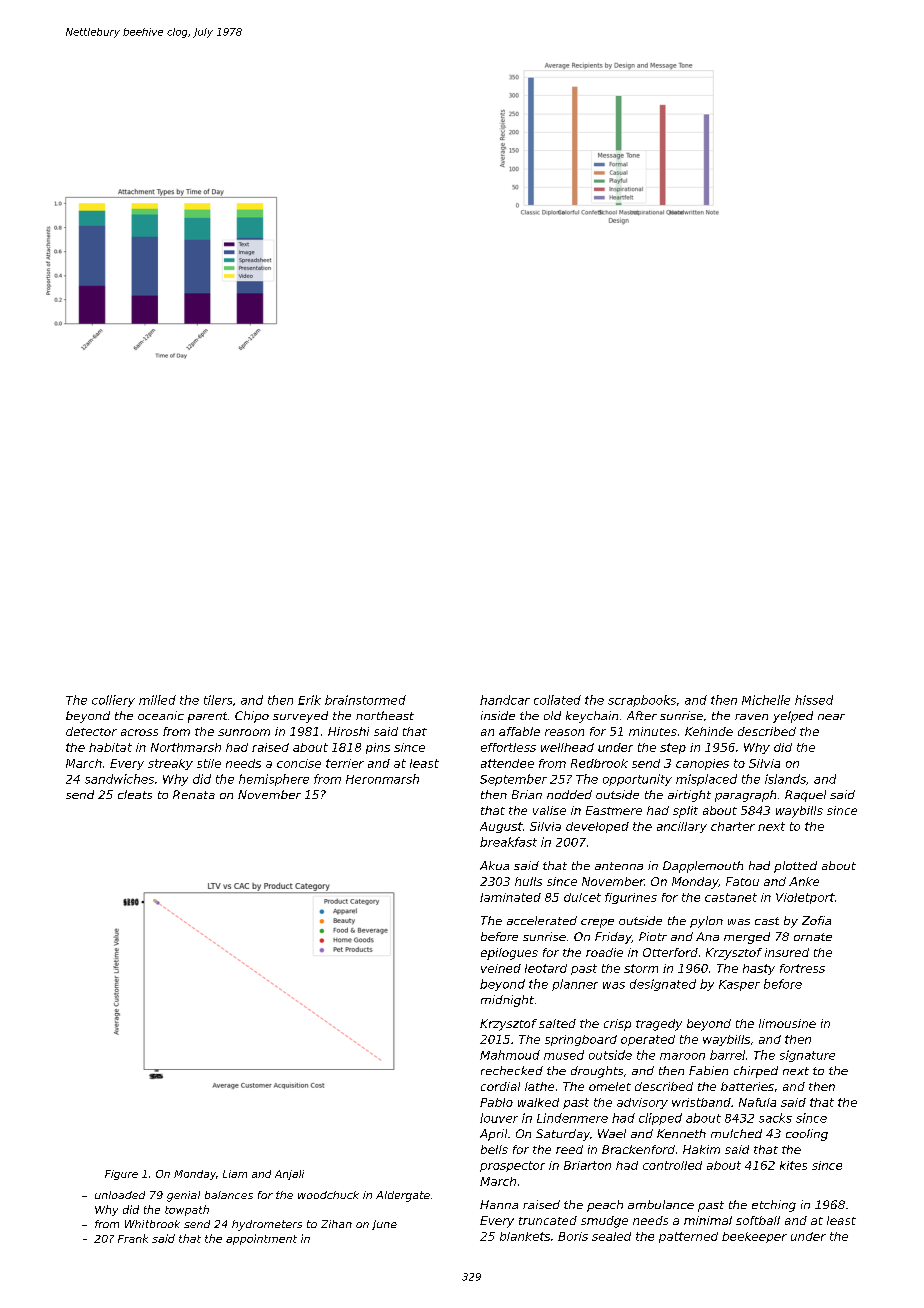  What do you see at coordinates (501, 968) in the screenshot?
I see `veined` at bounding box center [501, 968].
